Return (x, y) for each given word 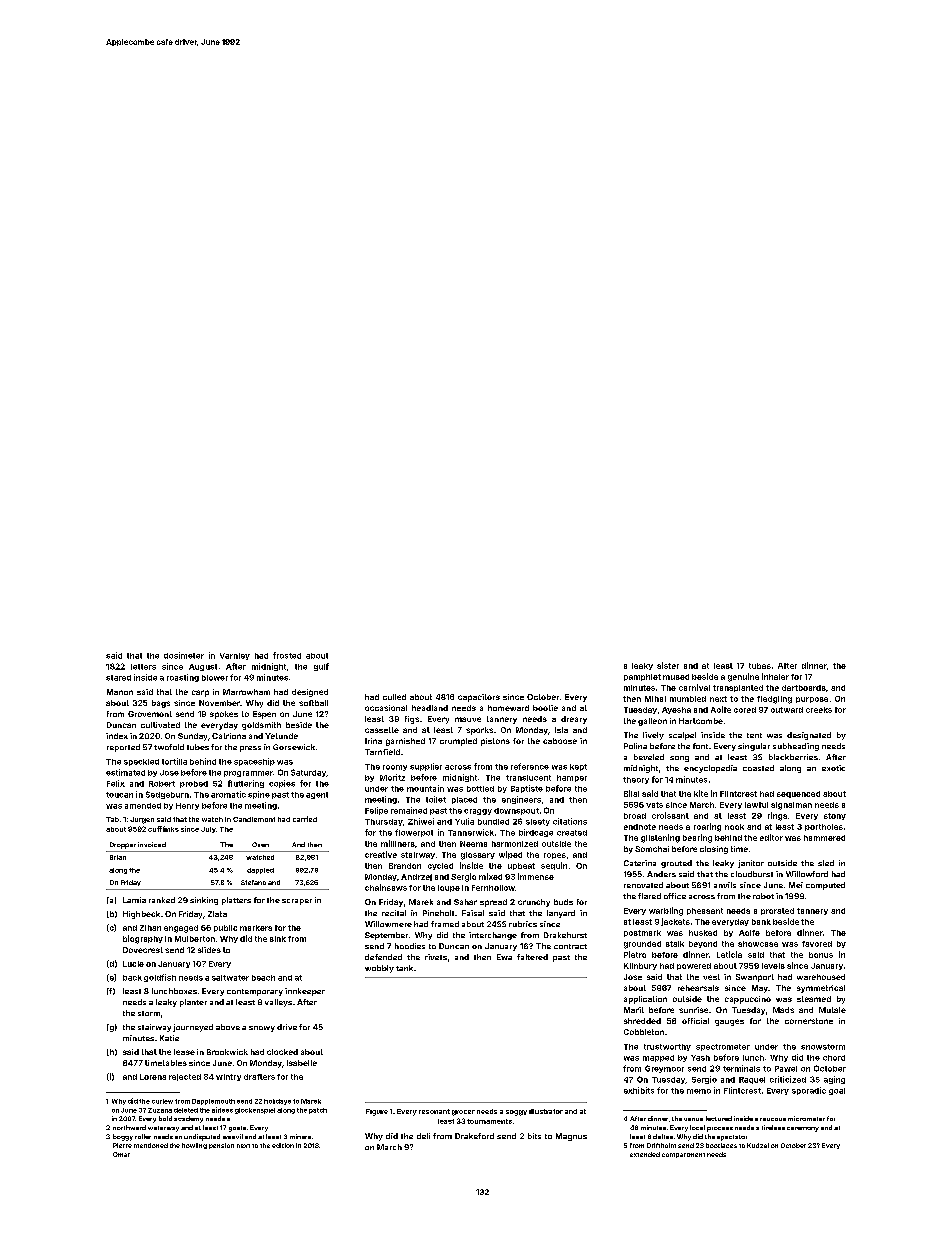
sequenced (798, 794)
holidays (277, 1102)
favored (817, 944)
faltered (532, 957)
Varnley (235, 656)
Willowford (807, 874)
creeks (819, 710)
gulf (321, 667)
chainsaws (386, 887)
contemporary (255, 992)
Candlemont (254, 819)
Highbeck (141, 915)
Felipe (376, 811)
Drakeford (474, 1136)
